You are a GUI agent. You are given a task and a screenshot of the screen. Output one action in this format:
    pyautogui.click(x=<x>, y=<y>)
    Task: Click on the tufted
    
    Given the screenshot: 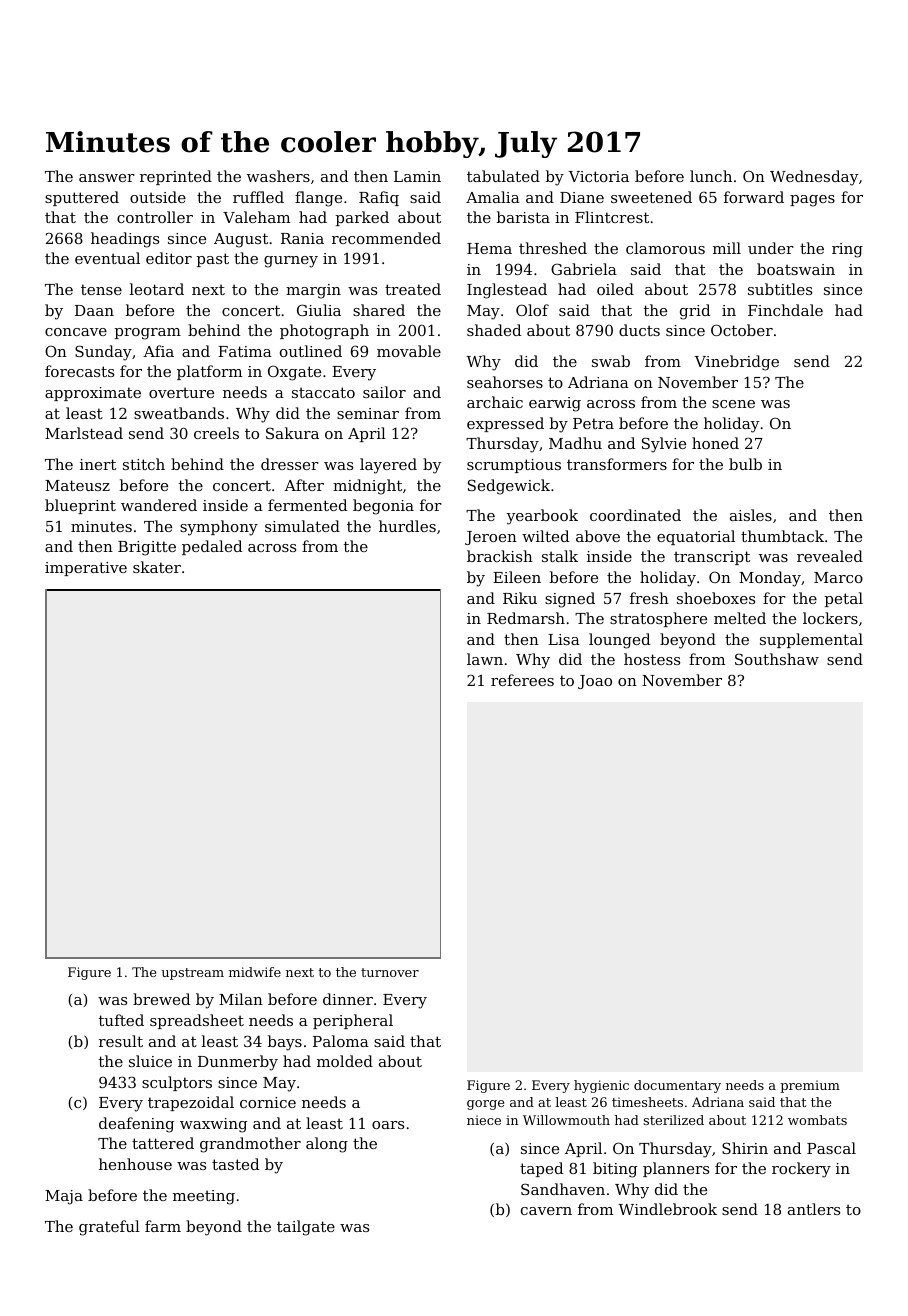 What is the action you would take?
    pyautogui.click(x=121, y=1020)
